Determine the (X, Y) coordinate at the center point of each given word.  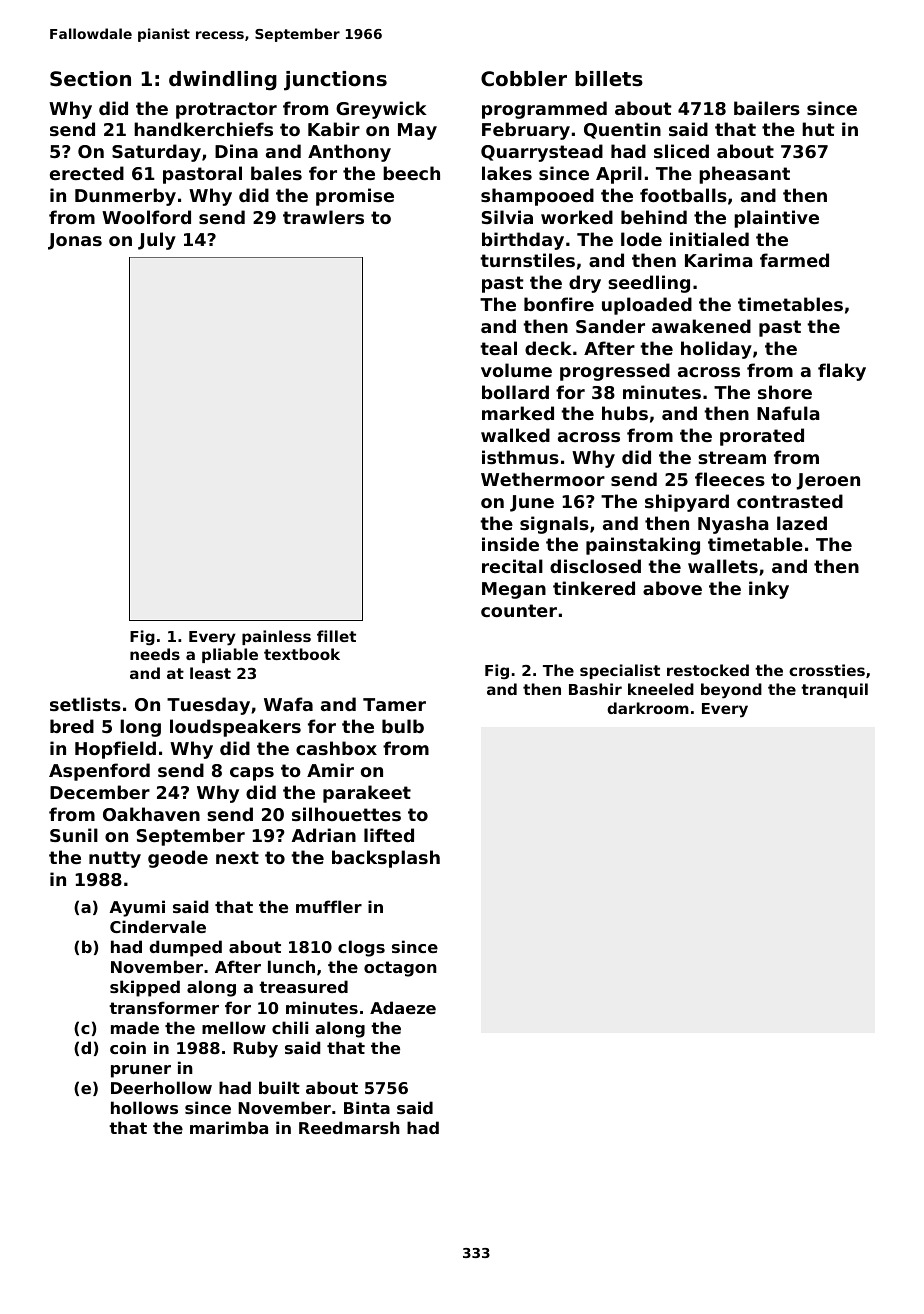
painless (276, 637)
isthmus (520, 457)
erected (87, 173)
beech (411, 173)
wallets (723, 566)
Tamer (394, 704)
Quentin (622, 130)
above (672, 588)
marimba (229, 1127)
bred (72, 726)
